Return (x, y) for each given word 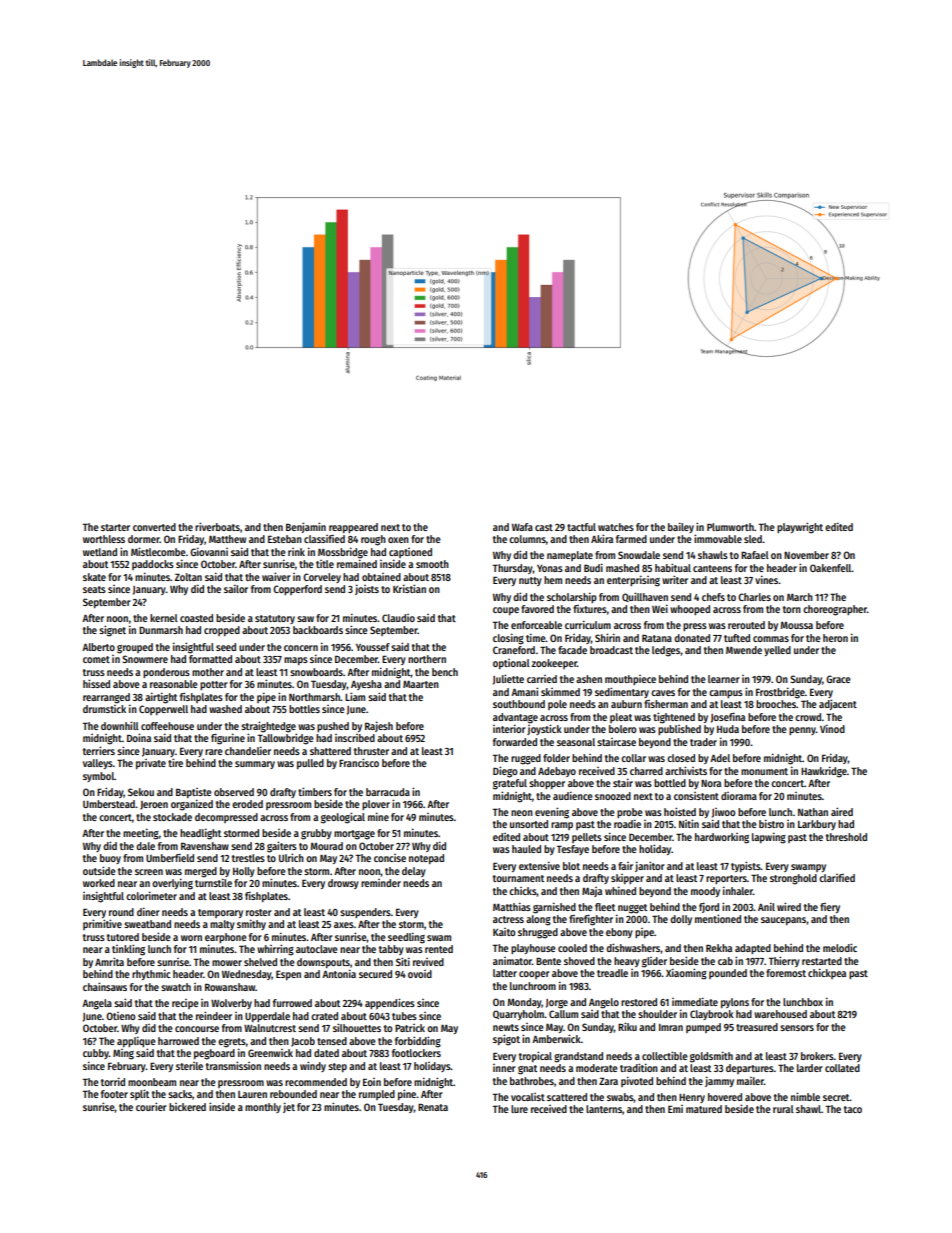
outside (99, 870)
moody (705, 892)
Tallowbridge (286, 739)
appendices (390, 1003)
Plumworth (730, 527)
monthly (263, 1108)
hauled (526, 849)
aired (842, 811)
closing (508, 639)
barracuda (388, 792)
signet (112, 631)
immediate (695, 1001)
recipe (185, 1004)
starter (115, 527)
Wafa (522, 527)
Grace (838, 679)
